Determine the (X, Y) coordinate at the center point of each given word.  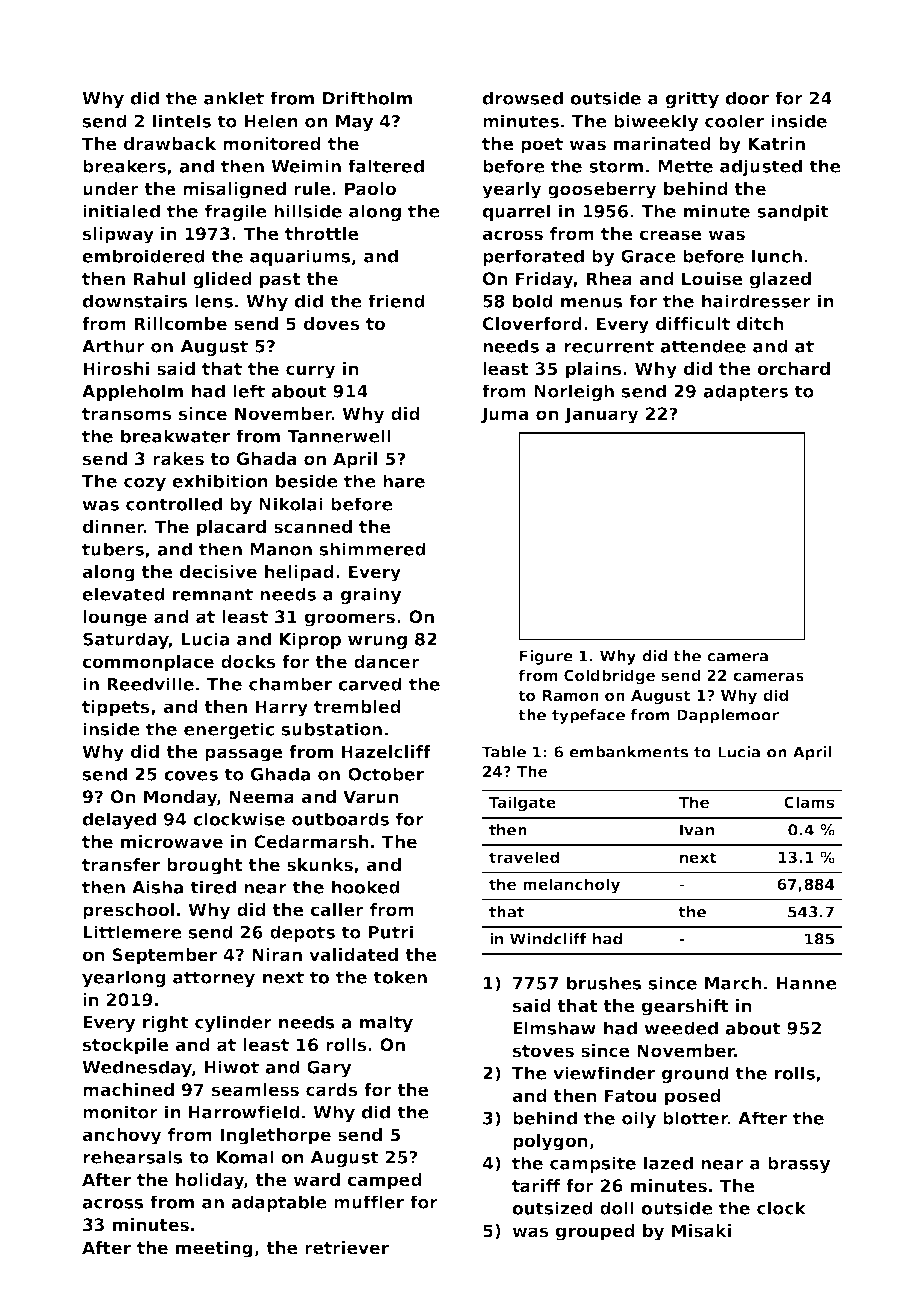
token (400, 977)
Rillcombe (180, 324)
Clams (809, 802)
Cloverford (532, 324)
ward (316, 1180)
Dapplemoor (728, 716)
